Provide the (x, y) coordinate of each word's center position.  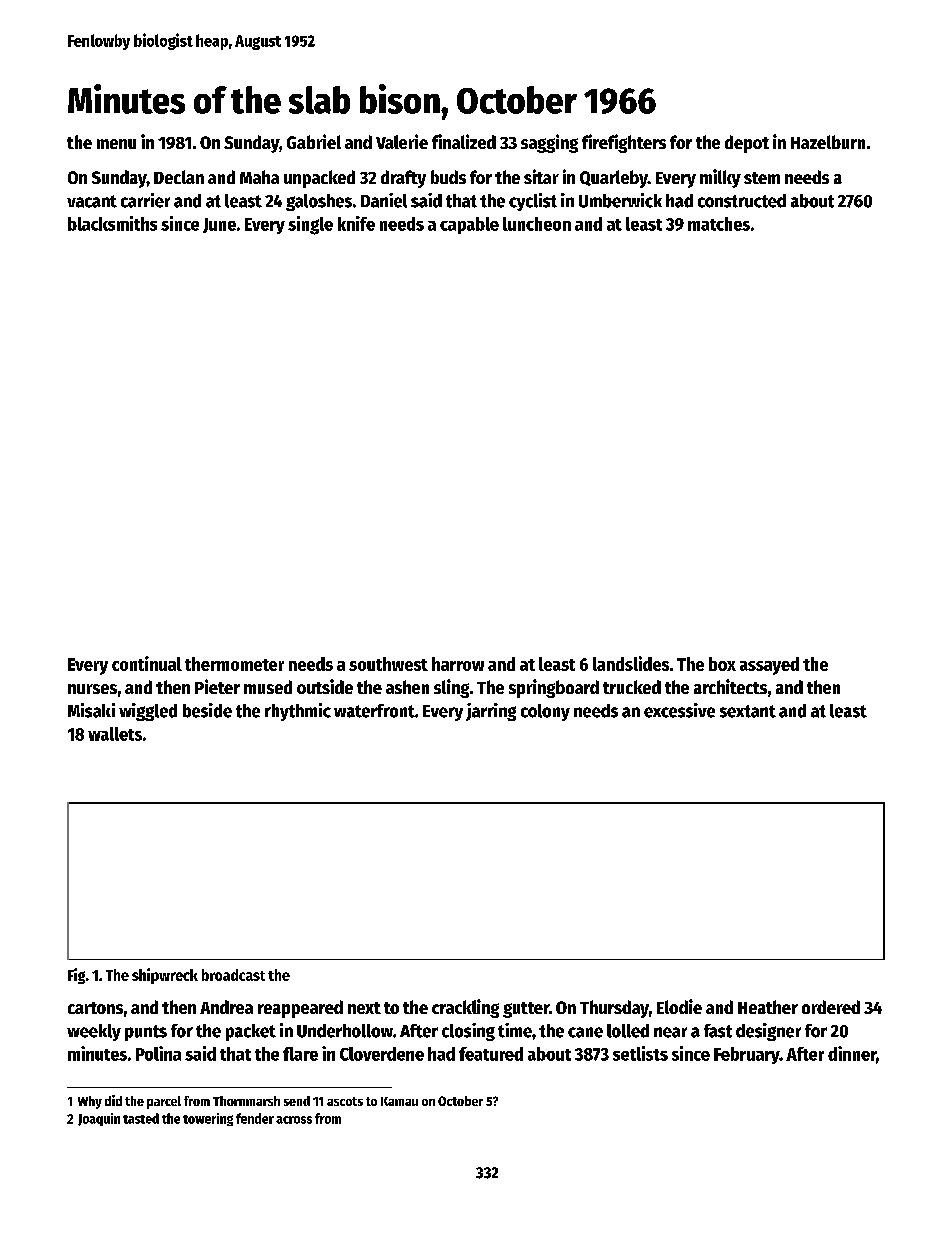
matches (719, 224)
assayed (769, 666)
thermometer (234, 664)
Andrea (226, 1007)
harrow (458, 664)
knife (356, 223)
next (364, 1008)
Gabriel (314, 141)
